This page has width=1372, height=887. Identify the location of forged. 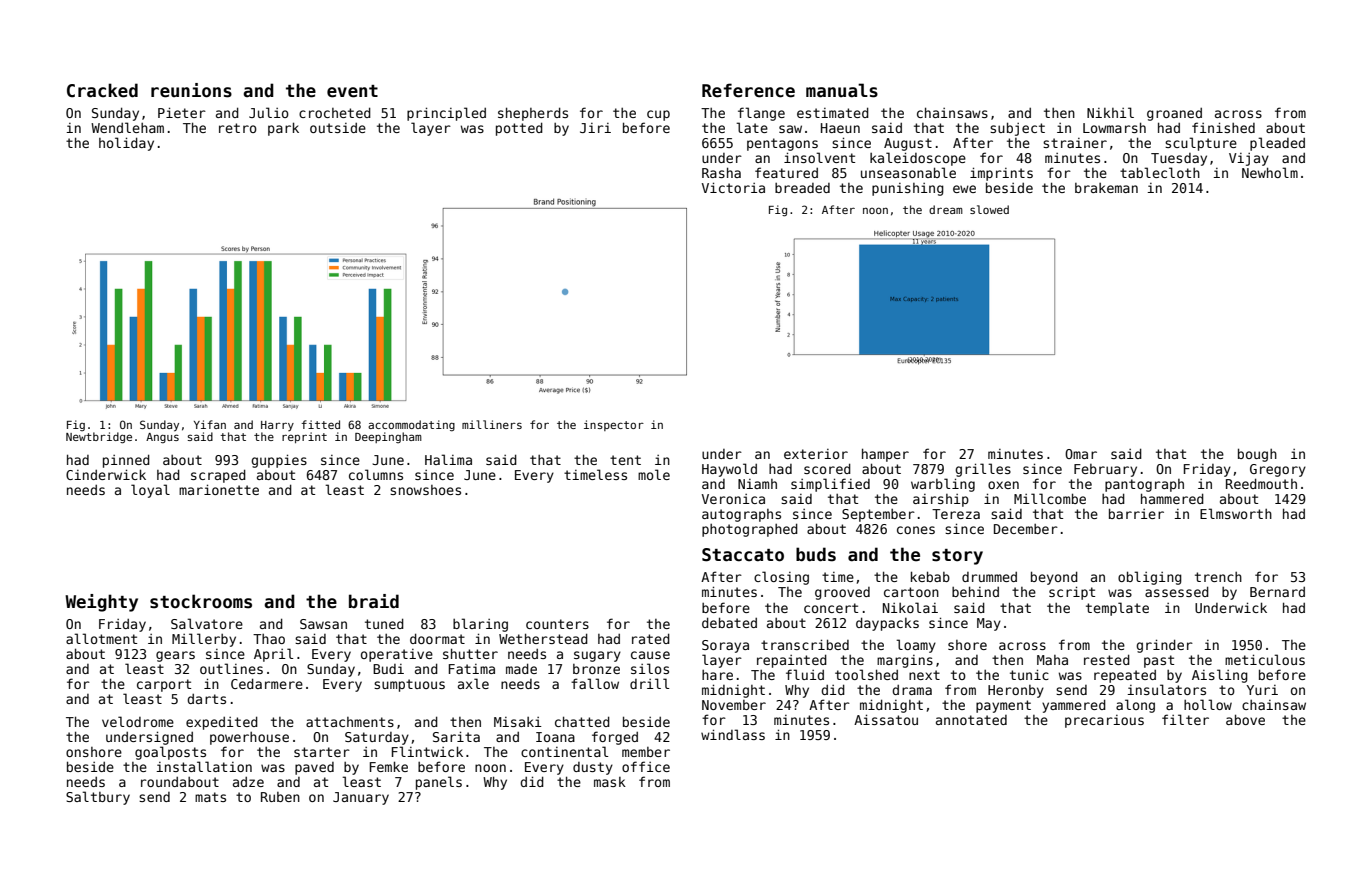
(615, 738).
